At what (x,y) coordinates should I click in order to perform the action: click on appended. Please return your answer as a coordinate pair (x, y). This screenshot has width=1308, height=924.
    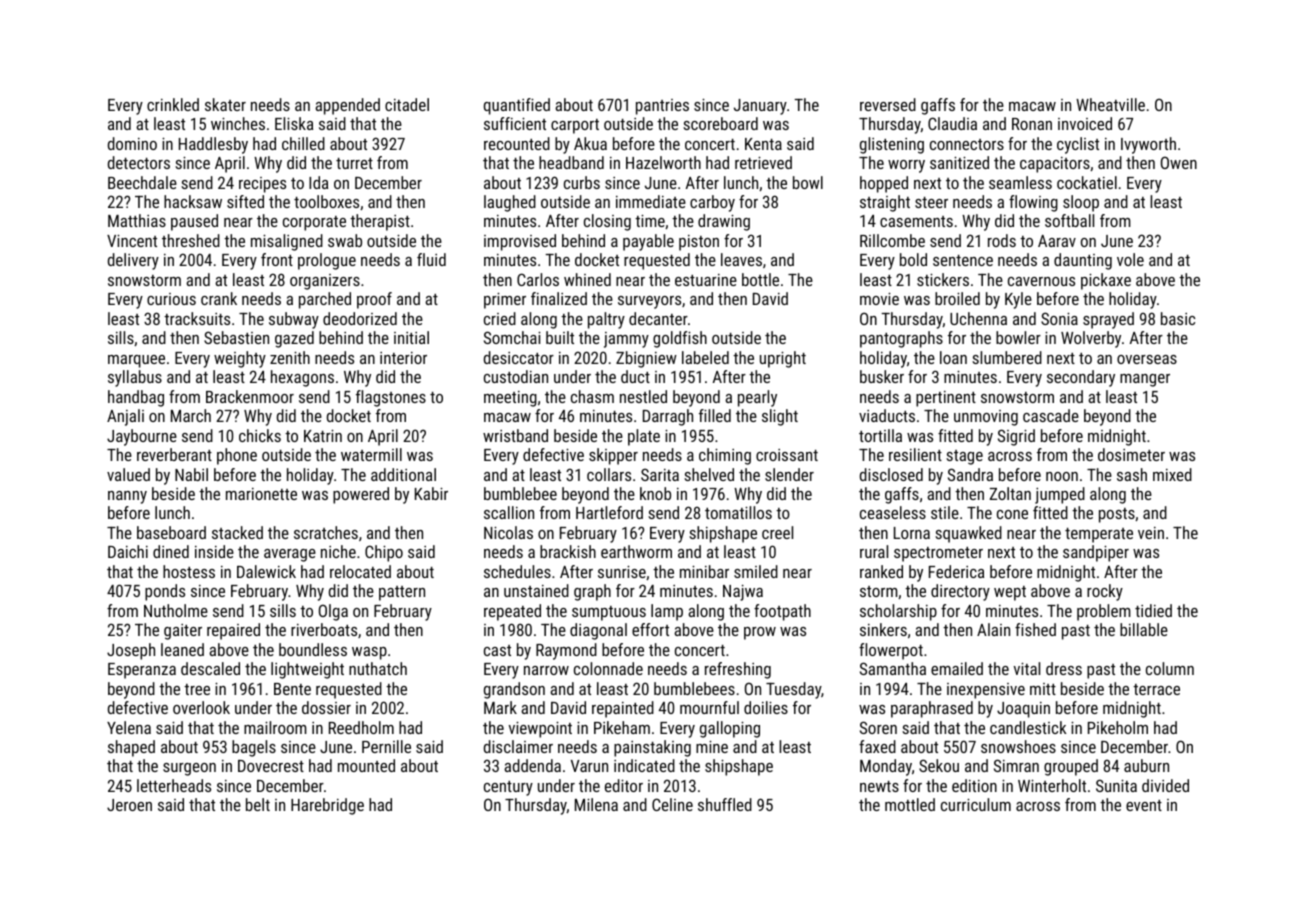
    Looking at the image, I should click on (347, 106).
